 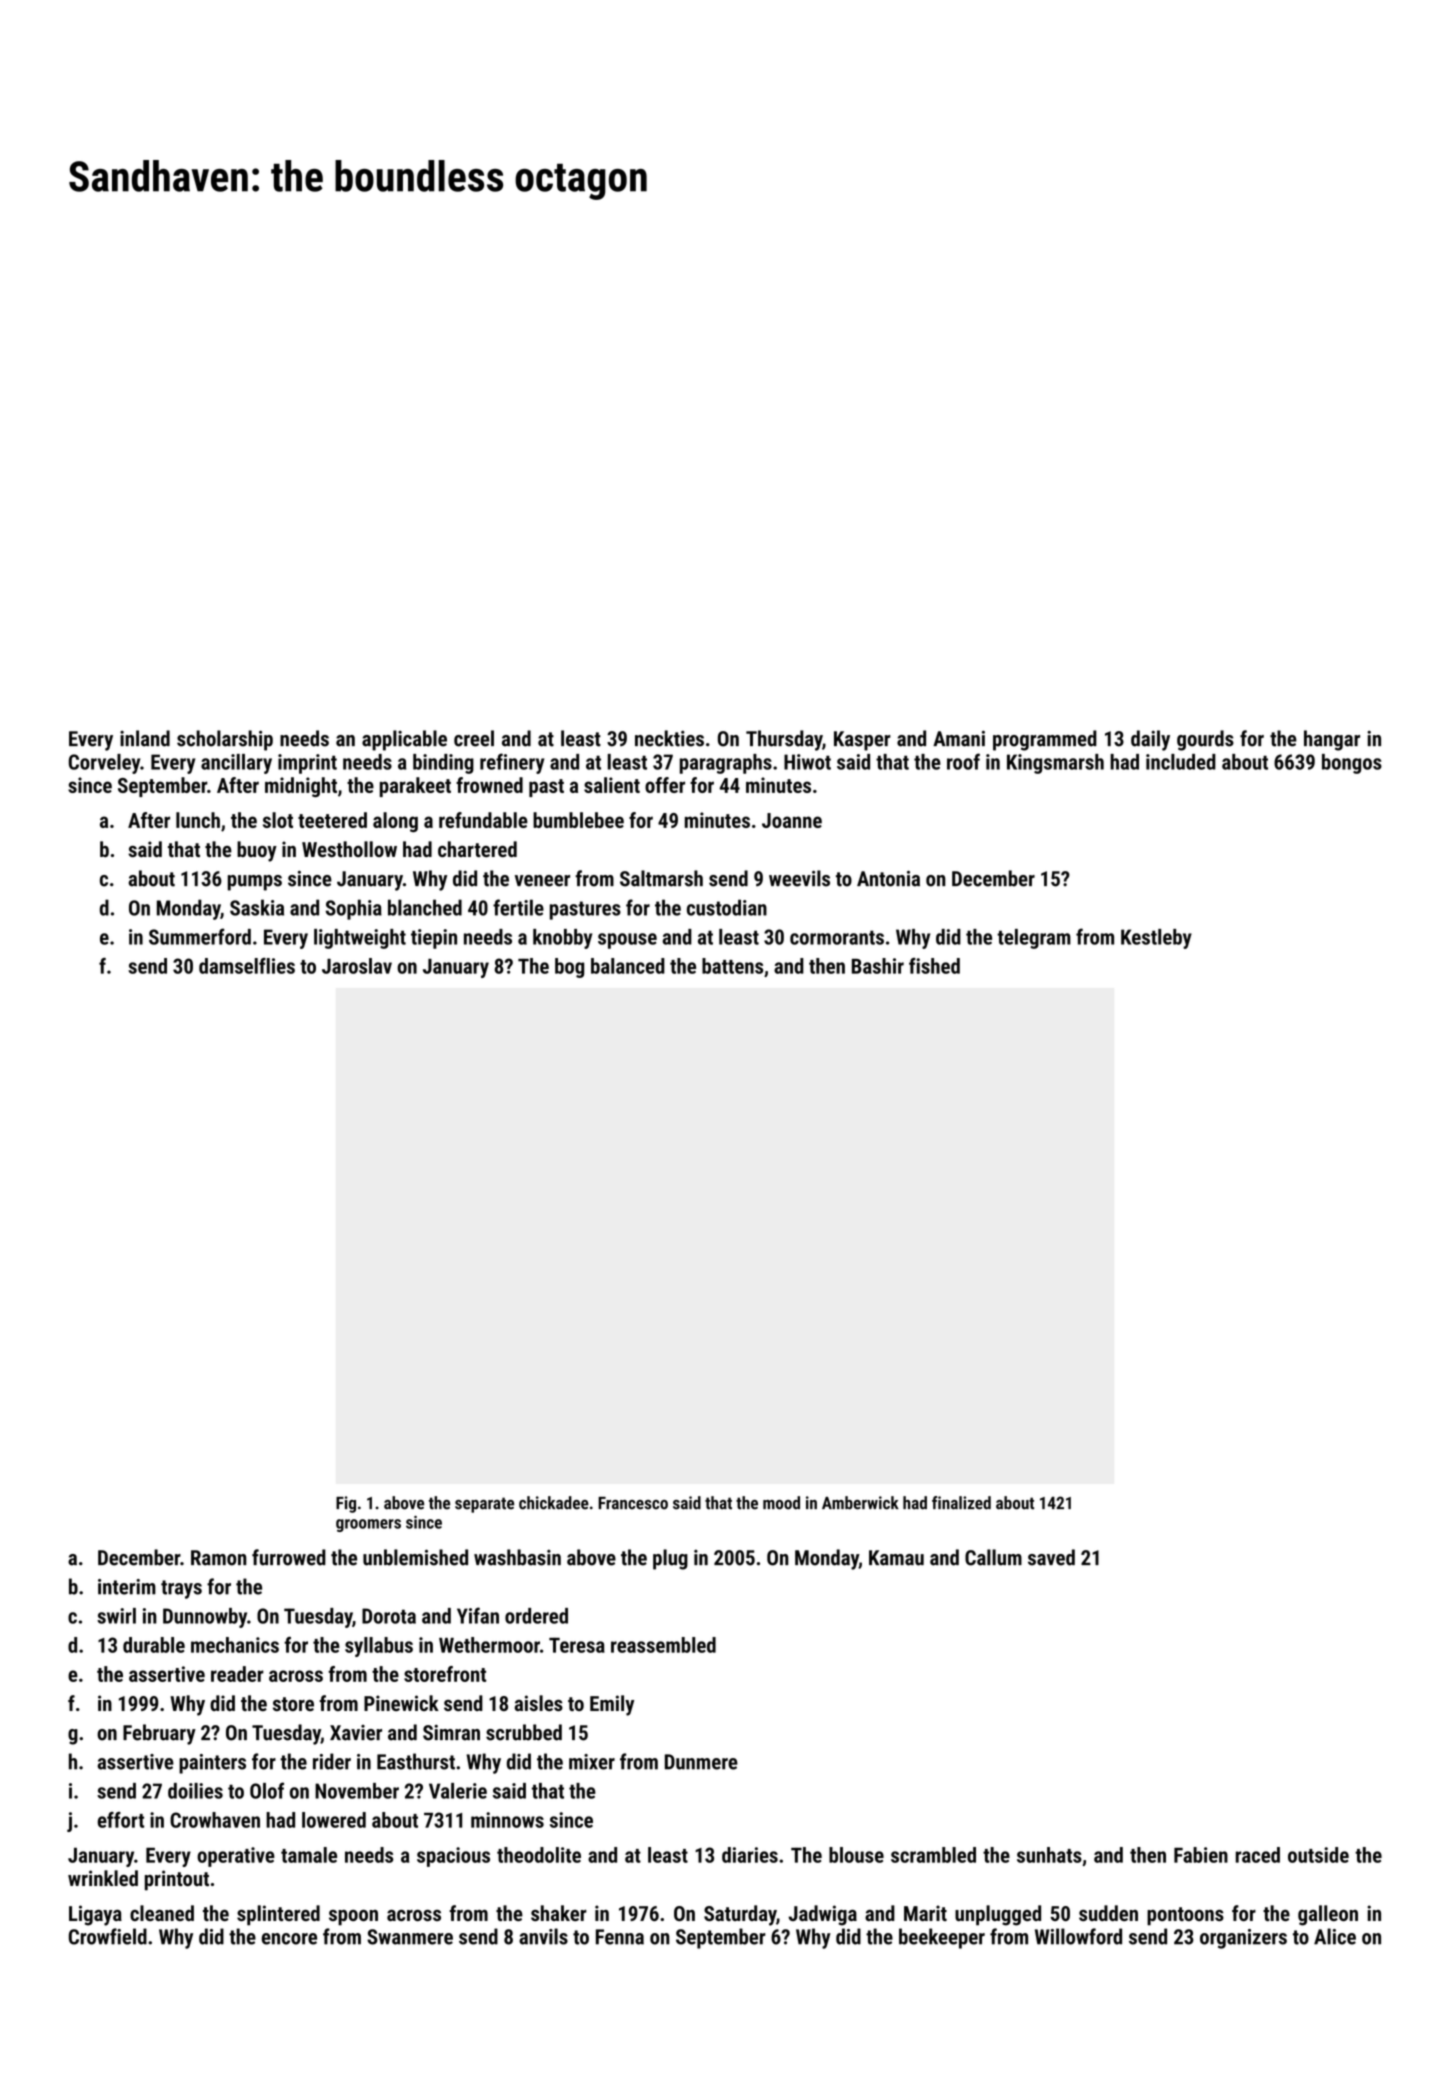 I want to click on chickadee, so click(x=554, y=1503).
